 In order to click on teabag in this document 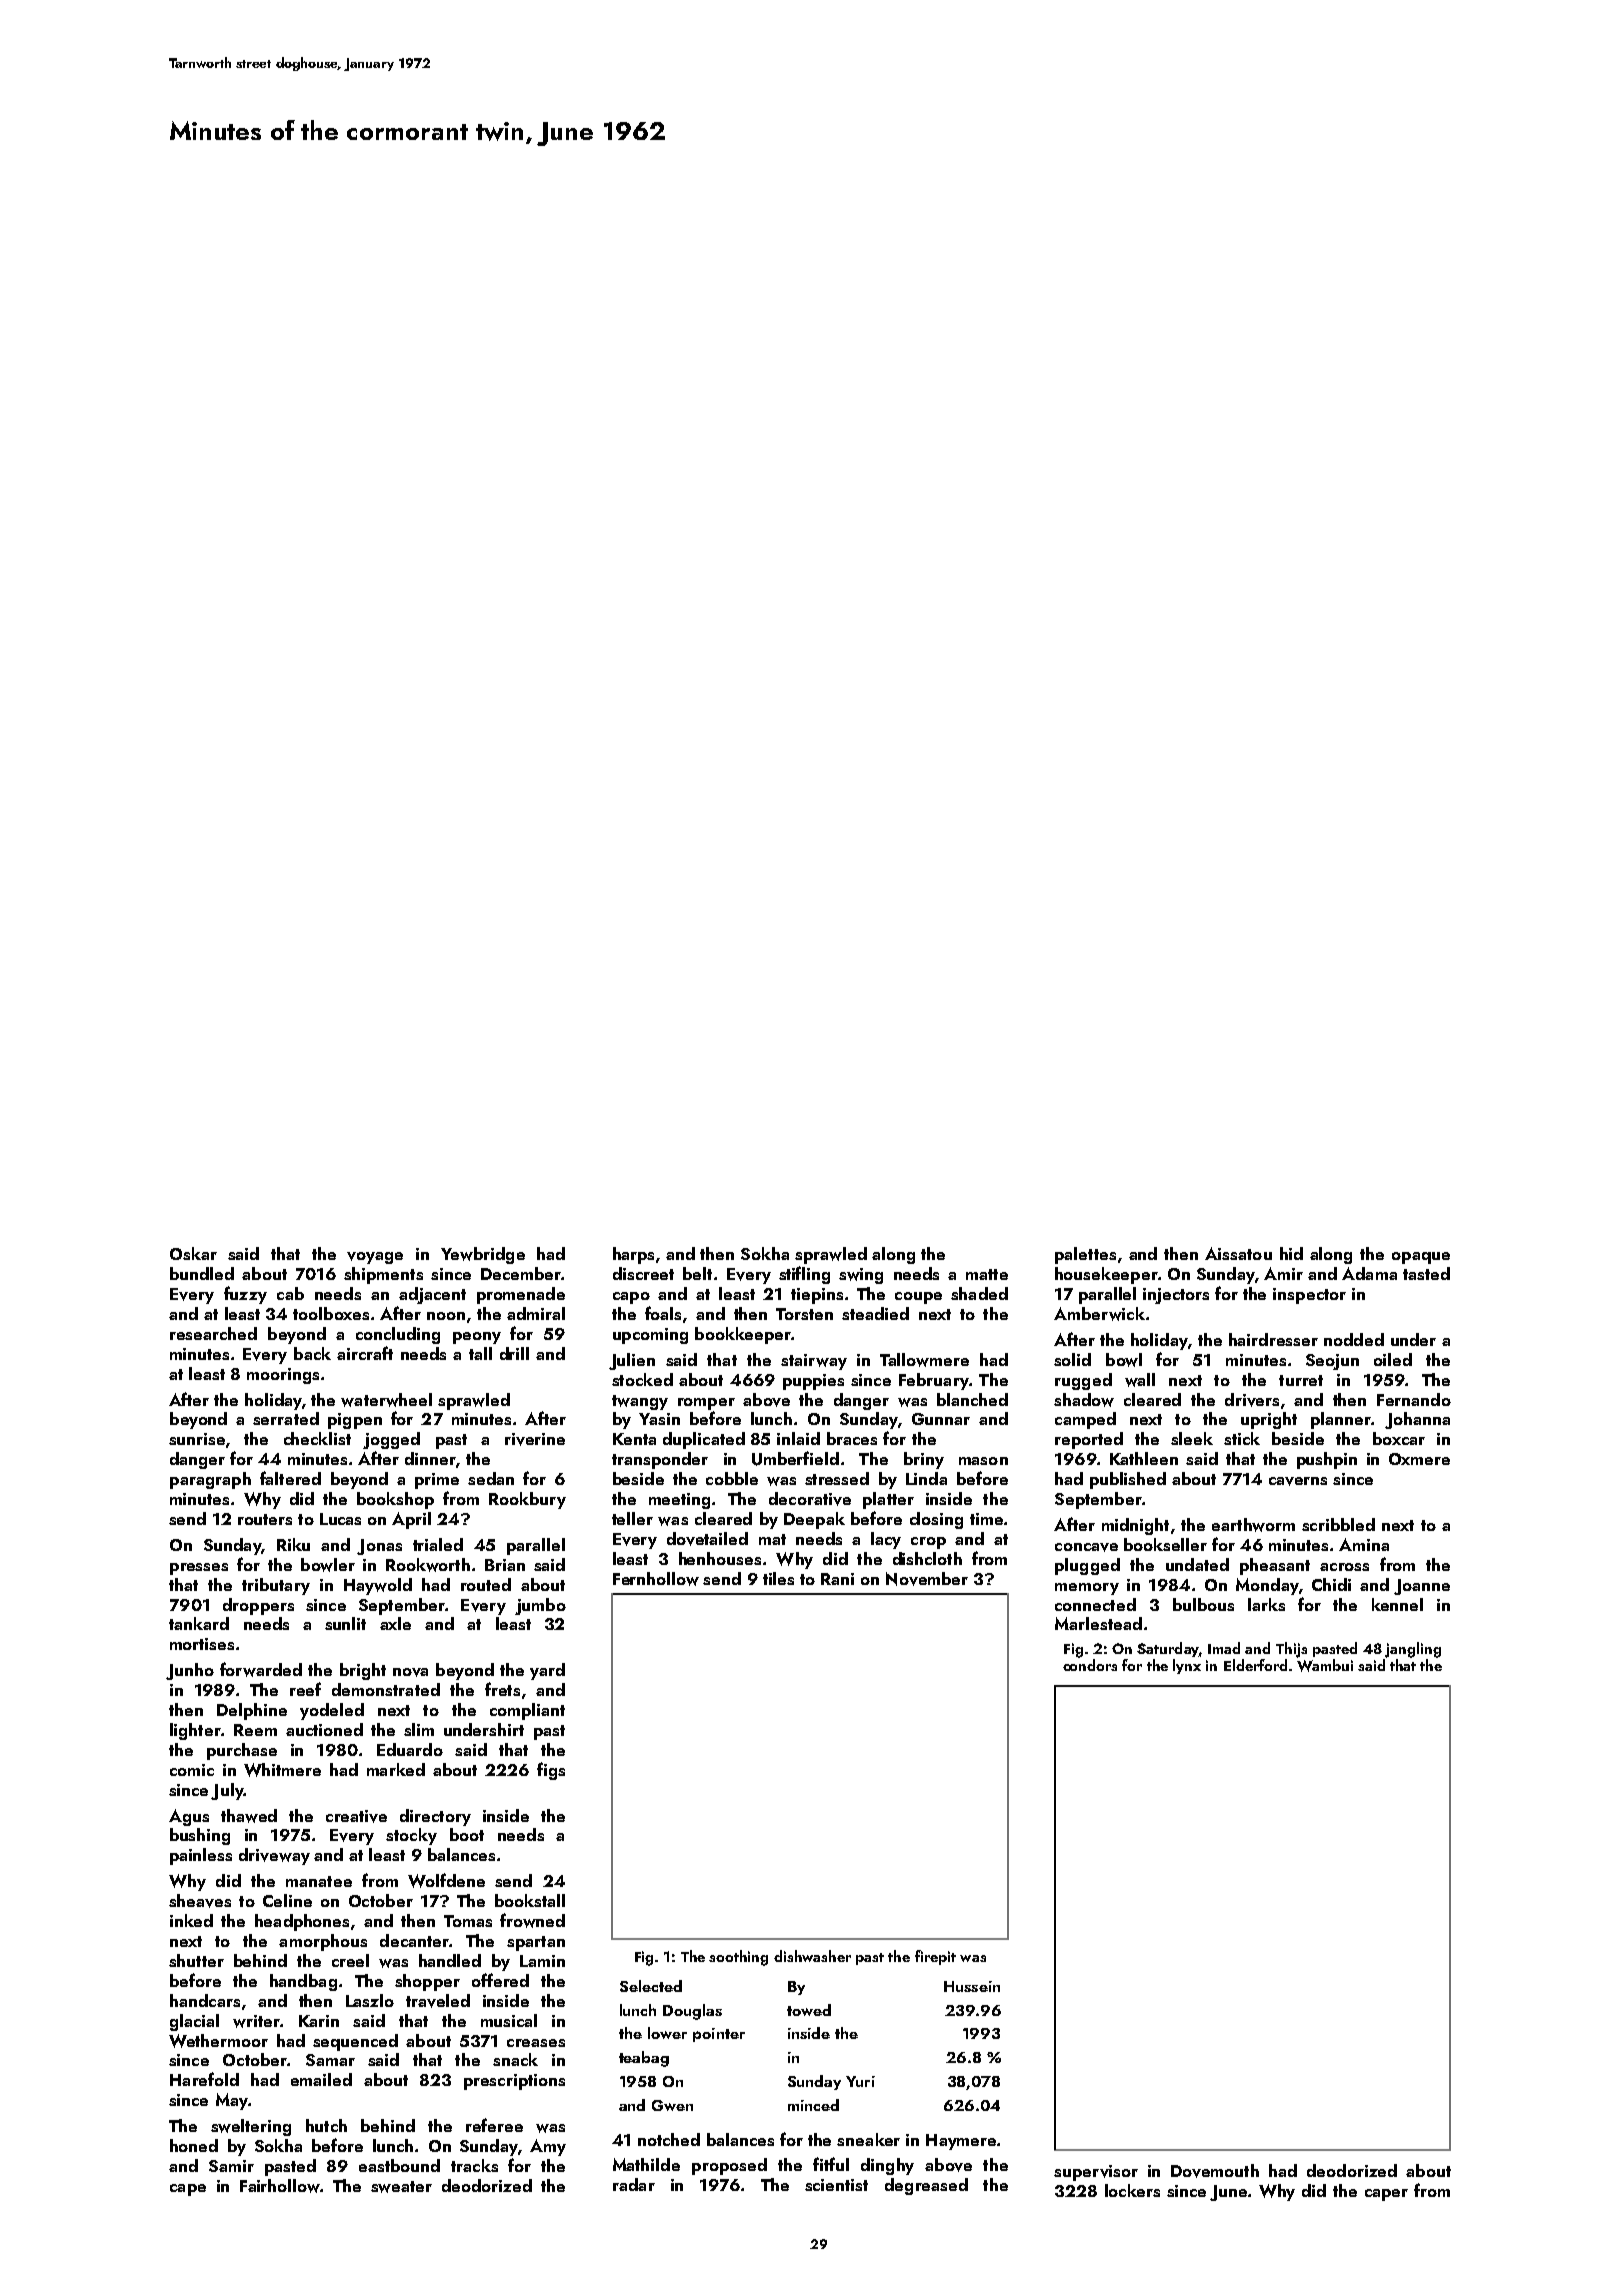, I will do `click(644, 2059)`.
